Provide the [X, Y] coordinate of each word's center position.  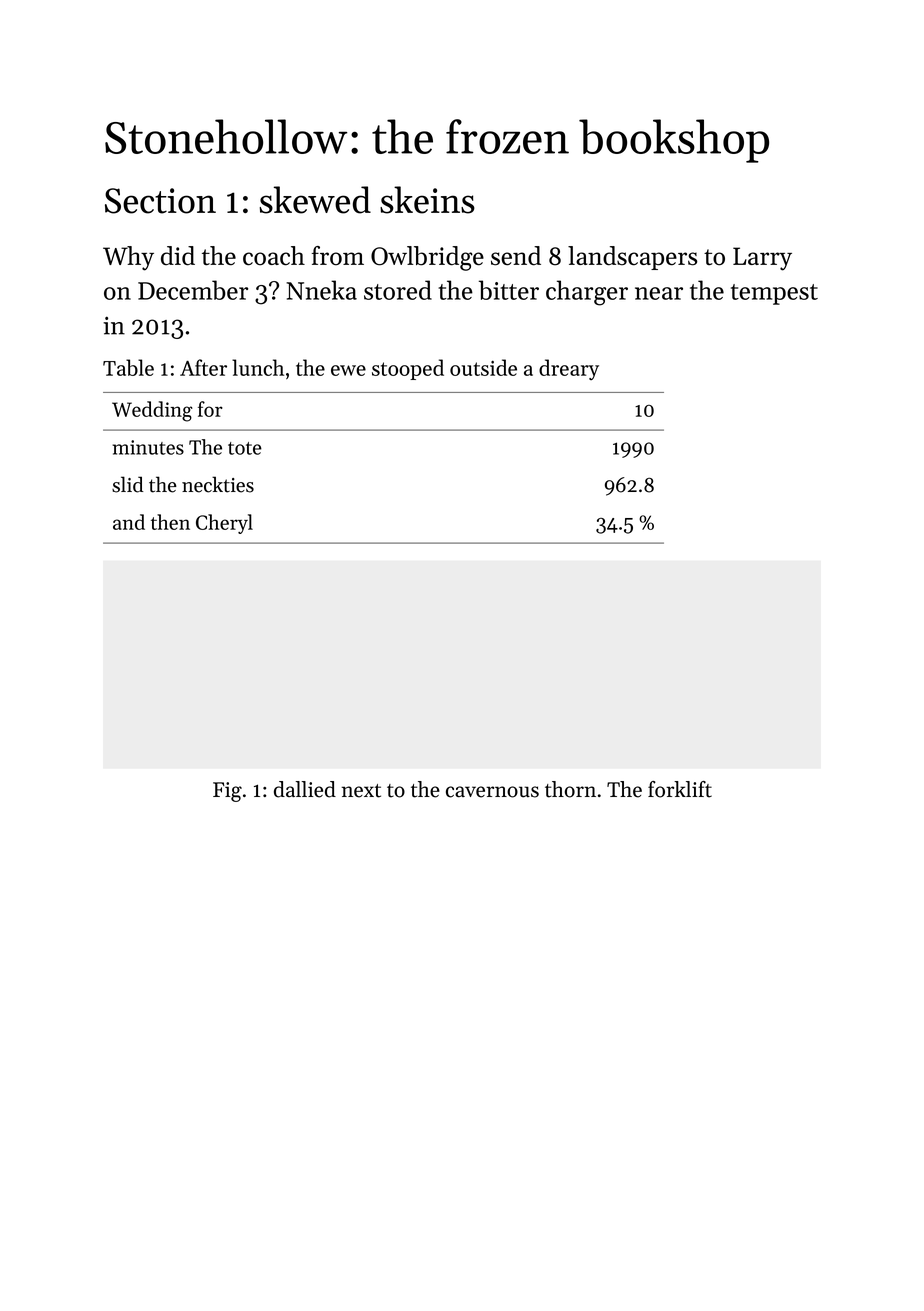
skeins [427, 200]
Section [160, 201]
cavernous [492, 792]
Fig [227, 792]
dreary [569, 369]
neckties [218, 484]
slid [128, 484]
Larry [762, 259]
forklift [680, 789]
